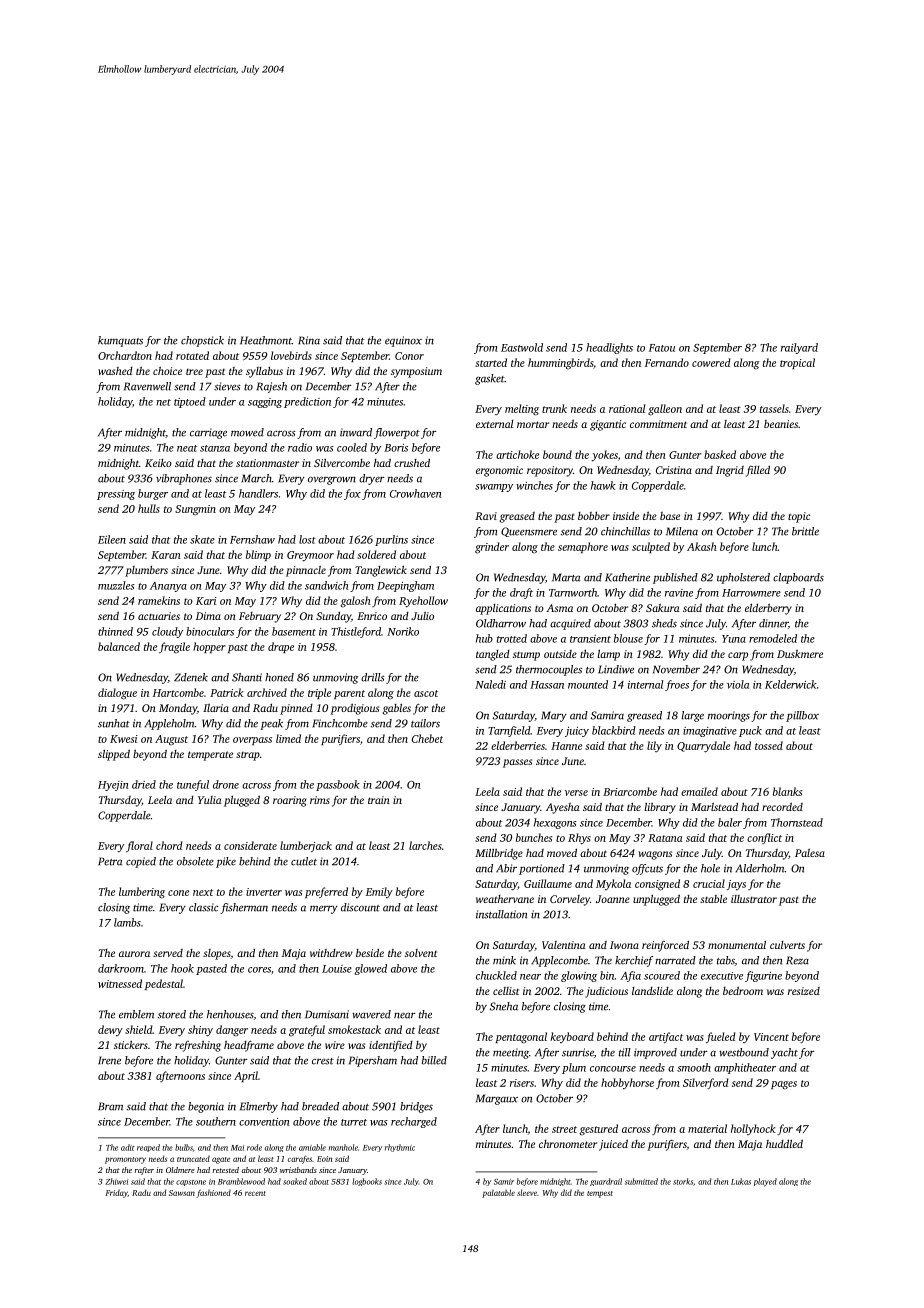 The image size is (924, 1308). What do you see at coordinates (781, 424) in the image?
I see `beanies` at bounding box center [781, 424].
